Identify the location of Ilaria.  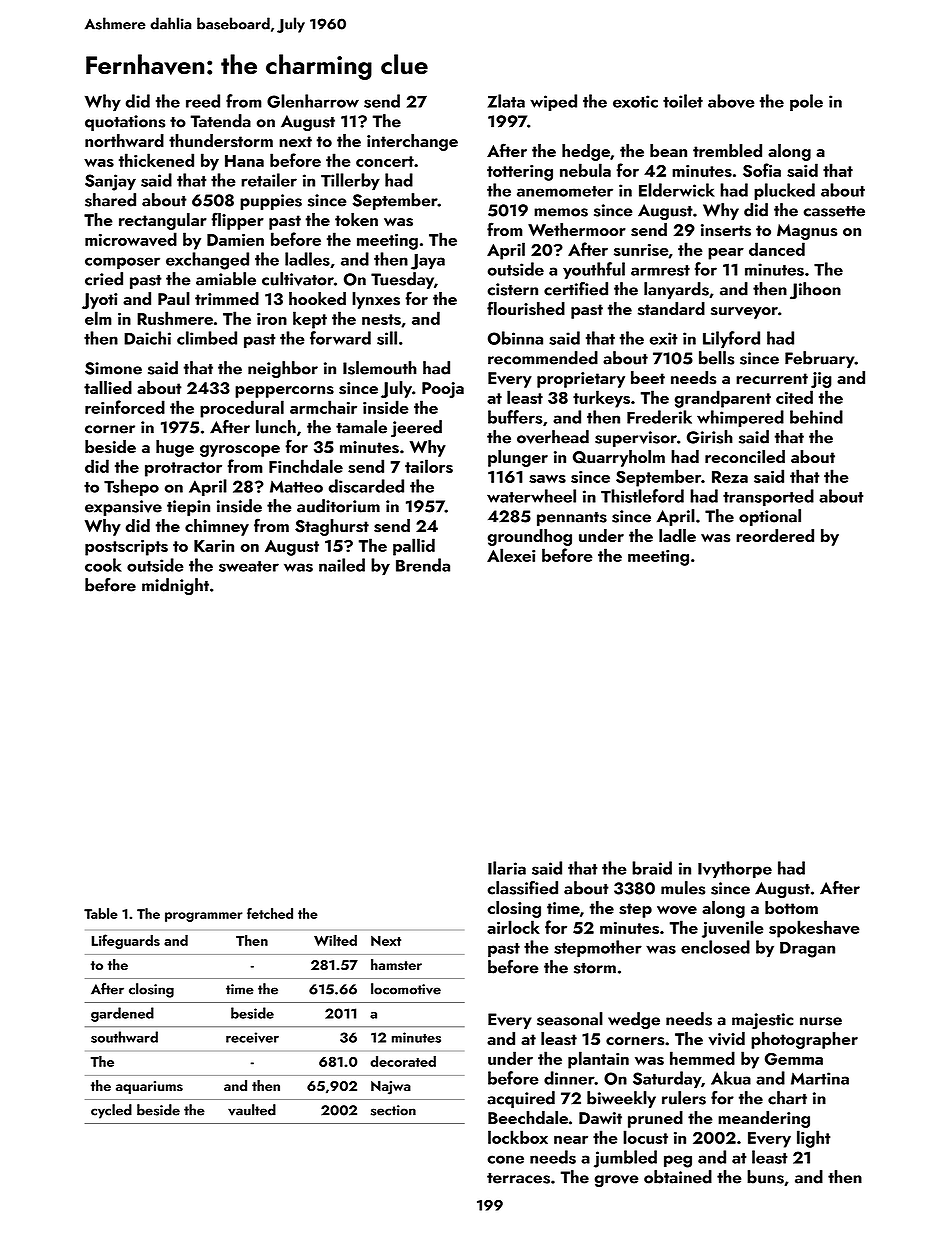
(507, 868).
